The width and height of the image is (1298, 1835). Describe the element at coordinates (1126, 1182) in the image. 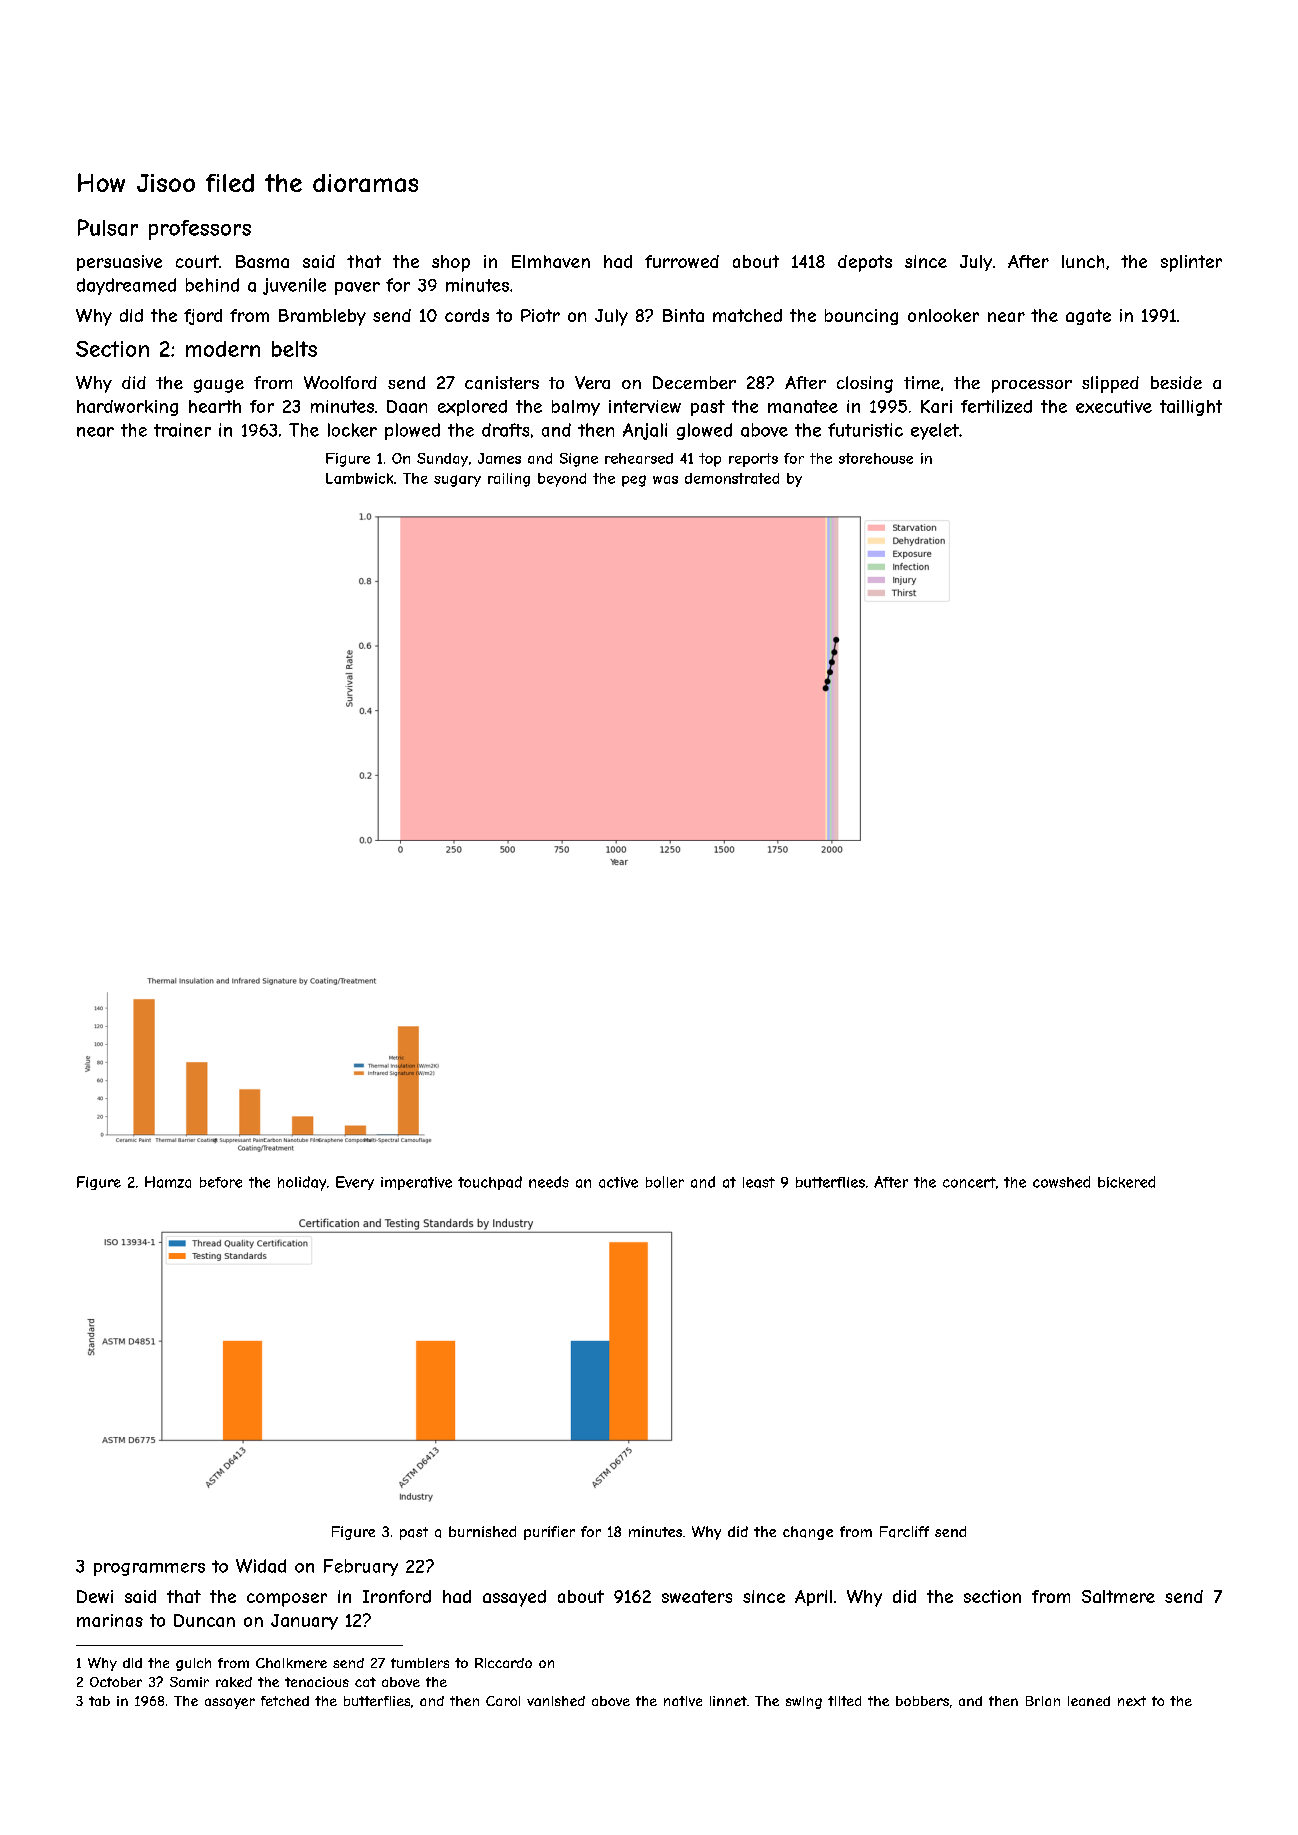

I see `bickered` at that location.
